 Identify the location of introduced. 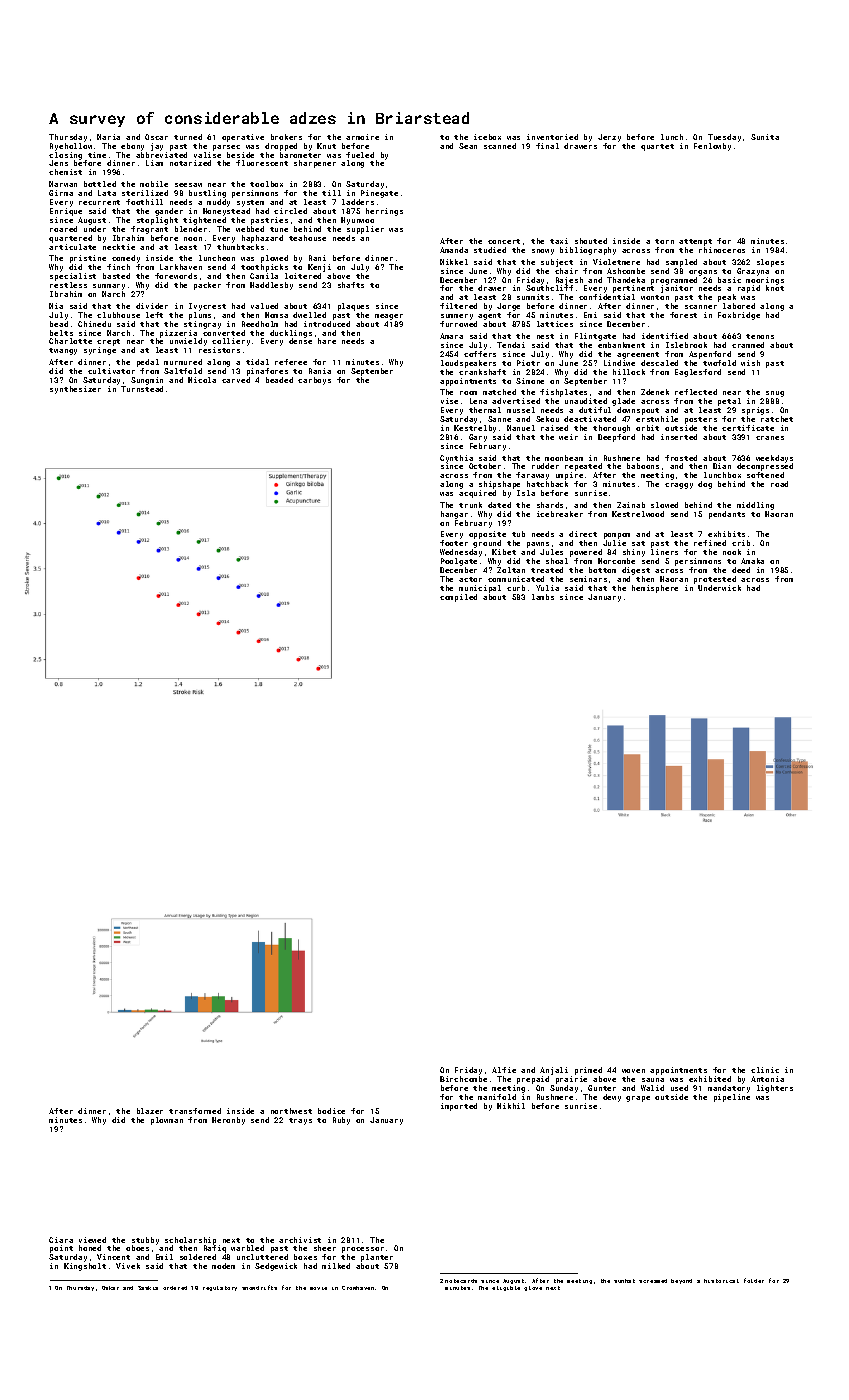
(327, 324).
